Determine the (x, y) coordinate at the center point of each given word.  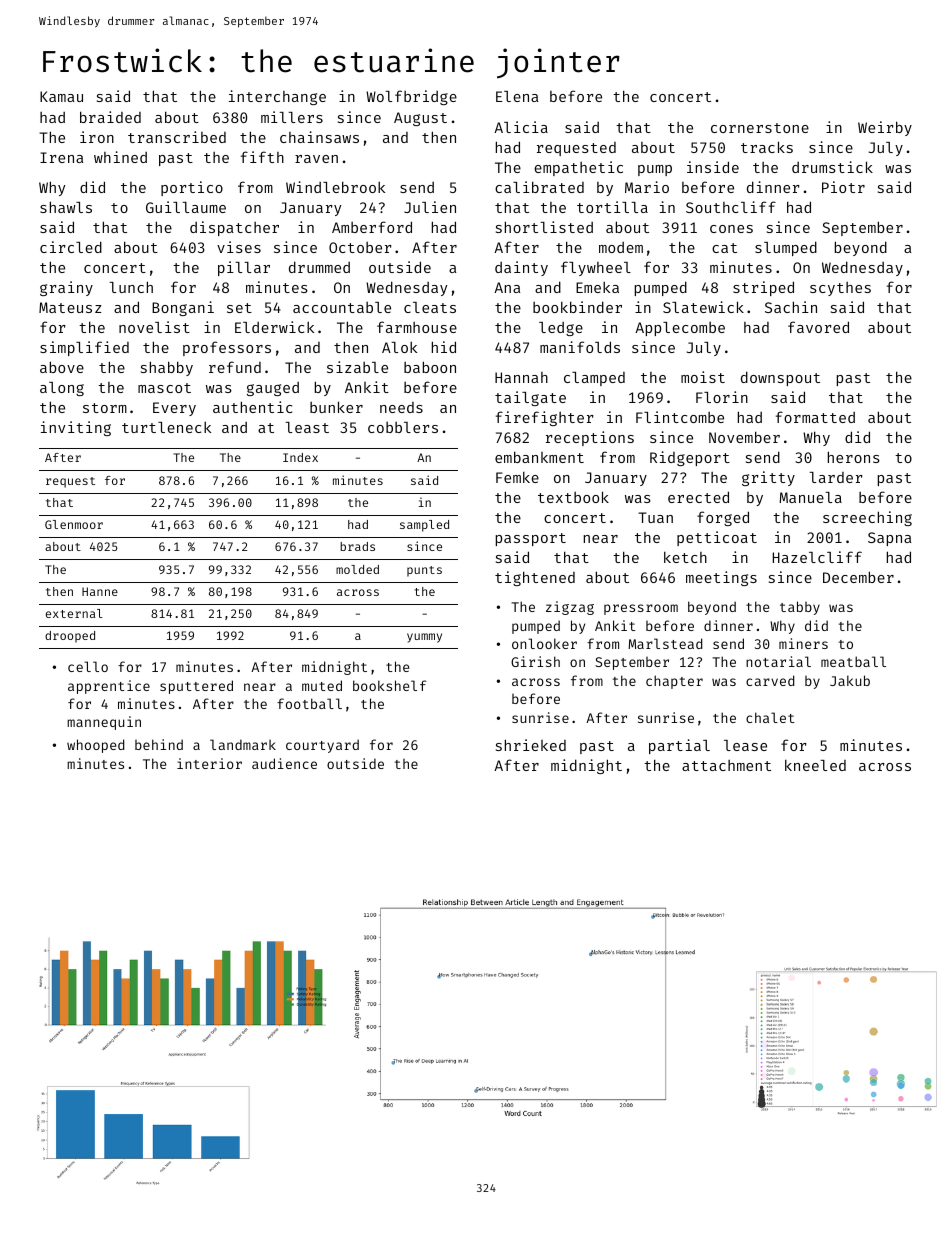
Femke (517, 477)
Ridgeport (690, 458)
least (307, 427)
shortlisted (544, 227)
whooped (95, 746)
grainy (66, 288)
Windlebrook (335, 187)
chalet (770, 717)
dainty (521, 268)
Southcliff (731, 207)
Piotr (843, 187)
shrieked (531, 745)
